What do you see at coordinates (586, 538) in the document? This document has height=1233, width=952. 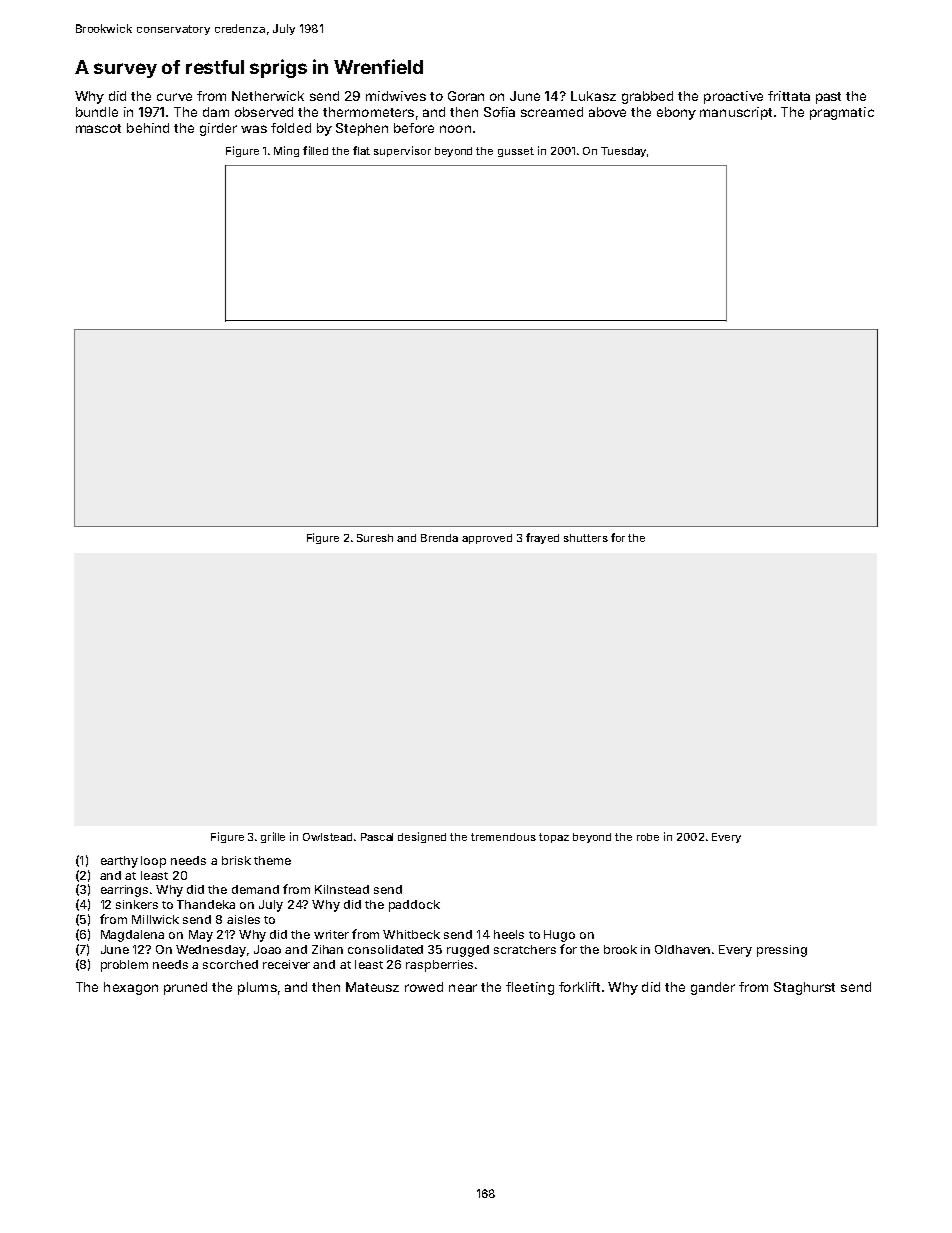 I see `shutters` at bounding box center [586, 538].
